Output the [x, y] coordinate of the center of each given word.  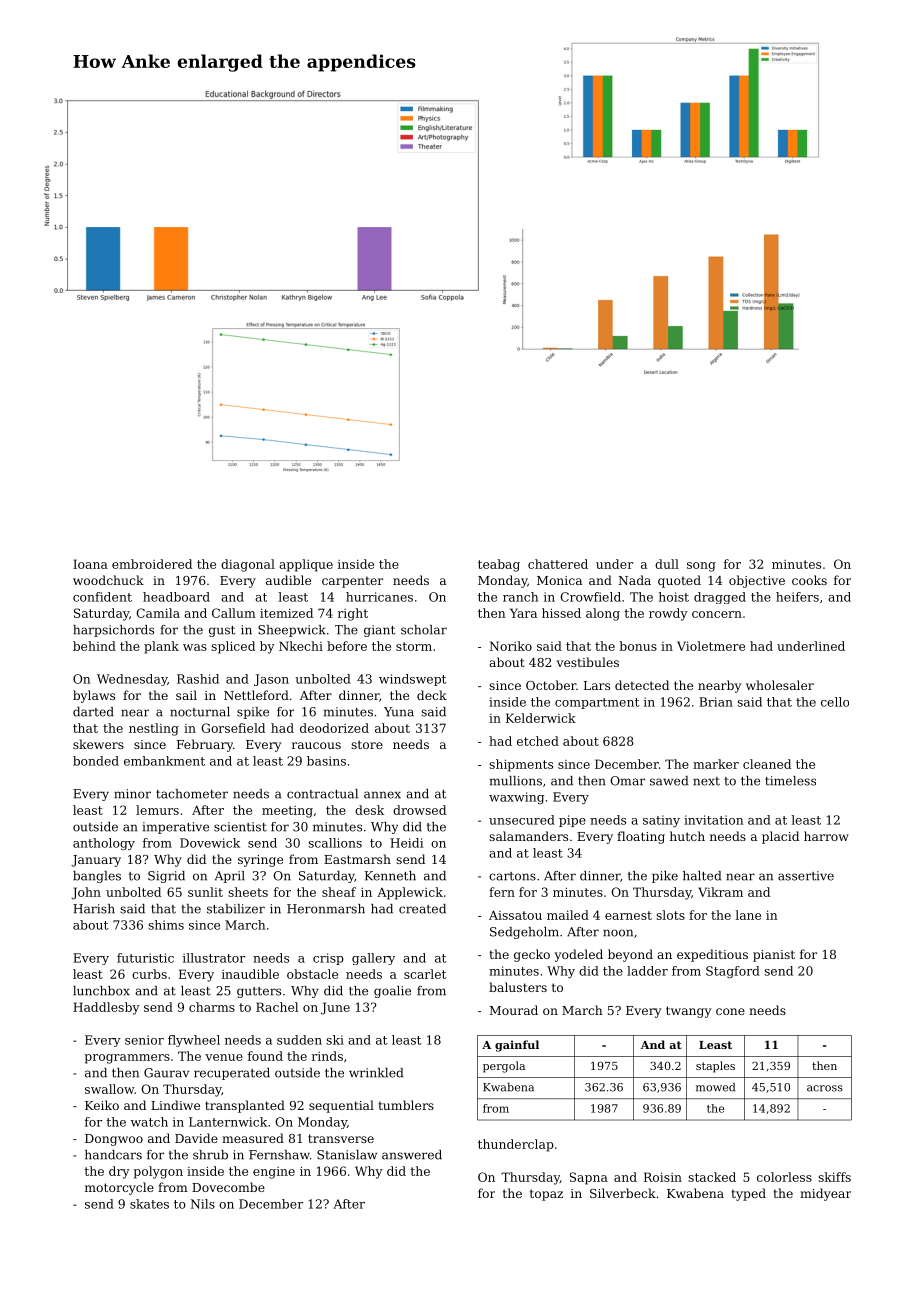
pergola [504, 1067]
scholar [424, 630]
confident [102, 597]
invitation [713, 820]
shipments [521, 765]
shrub [210, 1155]
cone [730, 1011]
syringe [260, 861]
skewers [98, 744]
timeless [790, 781]
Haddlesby [106, 1008]
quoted [679, 581]
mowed [715, 1087]
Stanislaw [347, 1155]
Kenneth [390, 876]
